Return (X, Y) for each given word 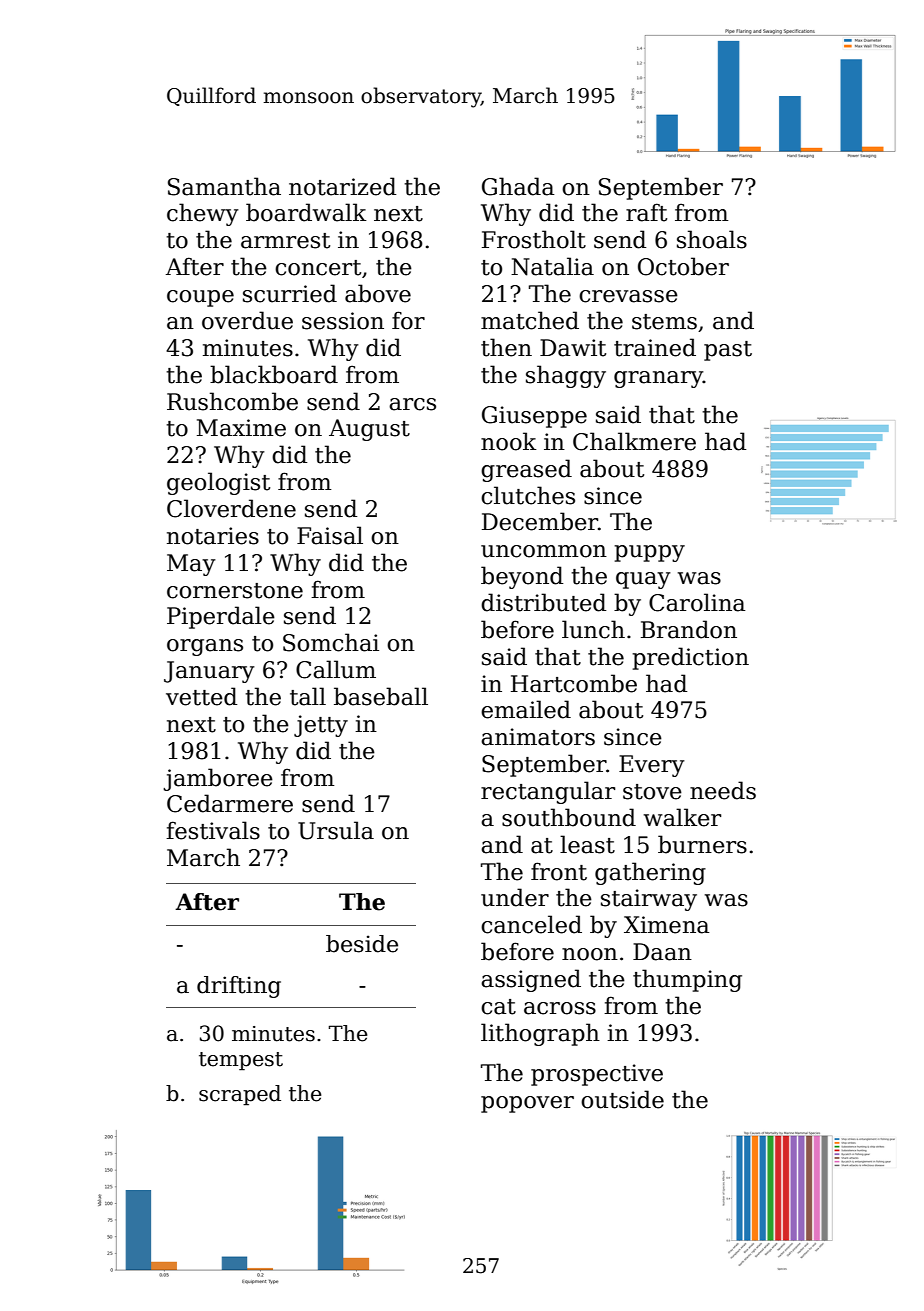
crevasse (628, 296)
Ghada (518, 186)
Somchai (331, 642)
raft (646, 212)
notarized (342, 186)
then (506, 347)
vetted (201, 696)
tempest (241, 1061)
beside (362, 944)
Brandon (689, 629)
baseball (381, 696)
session (343, 321)
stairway (649, 900)
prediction (690, 658)
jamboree (218, 779)
